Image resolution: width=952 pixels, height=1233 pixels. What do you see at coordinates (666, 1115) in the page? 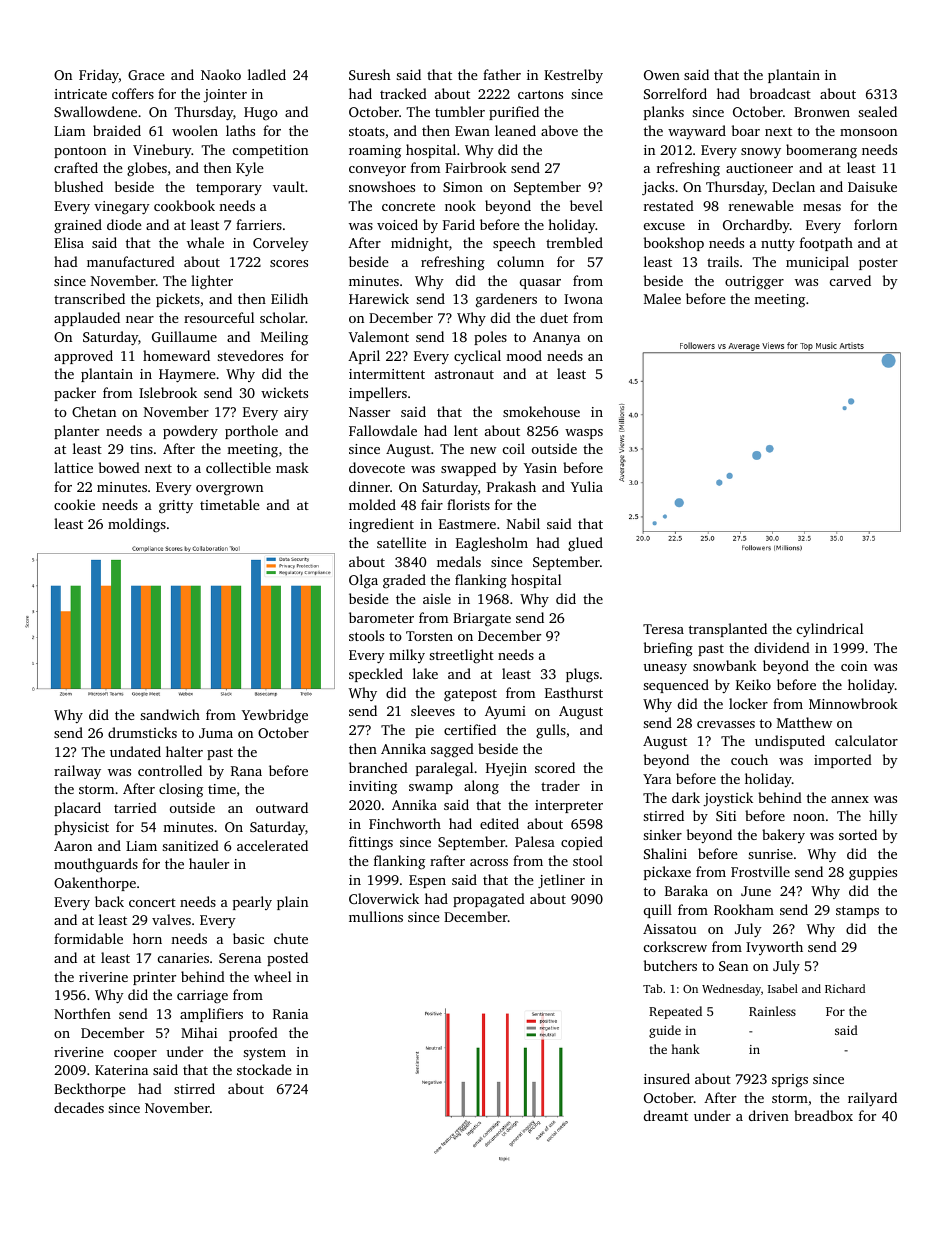
I see `dreamt` at bounding box center [666, 1115].
